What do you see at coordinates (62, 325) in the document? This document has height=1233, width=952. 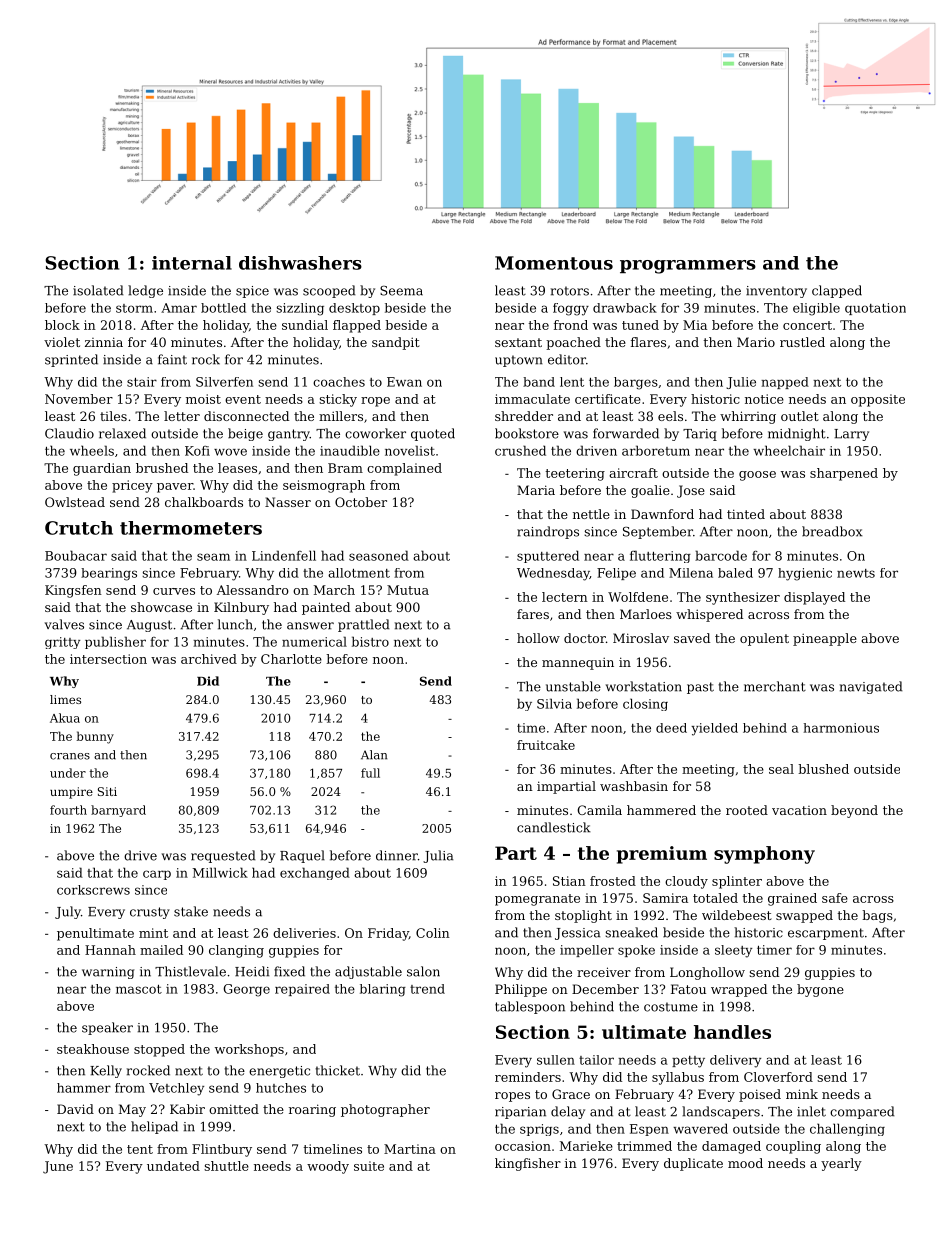 I see `block` at bounding box center [62, 325].
